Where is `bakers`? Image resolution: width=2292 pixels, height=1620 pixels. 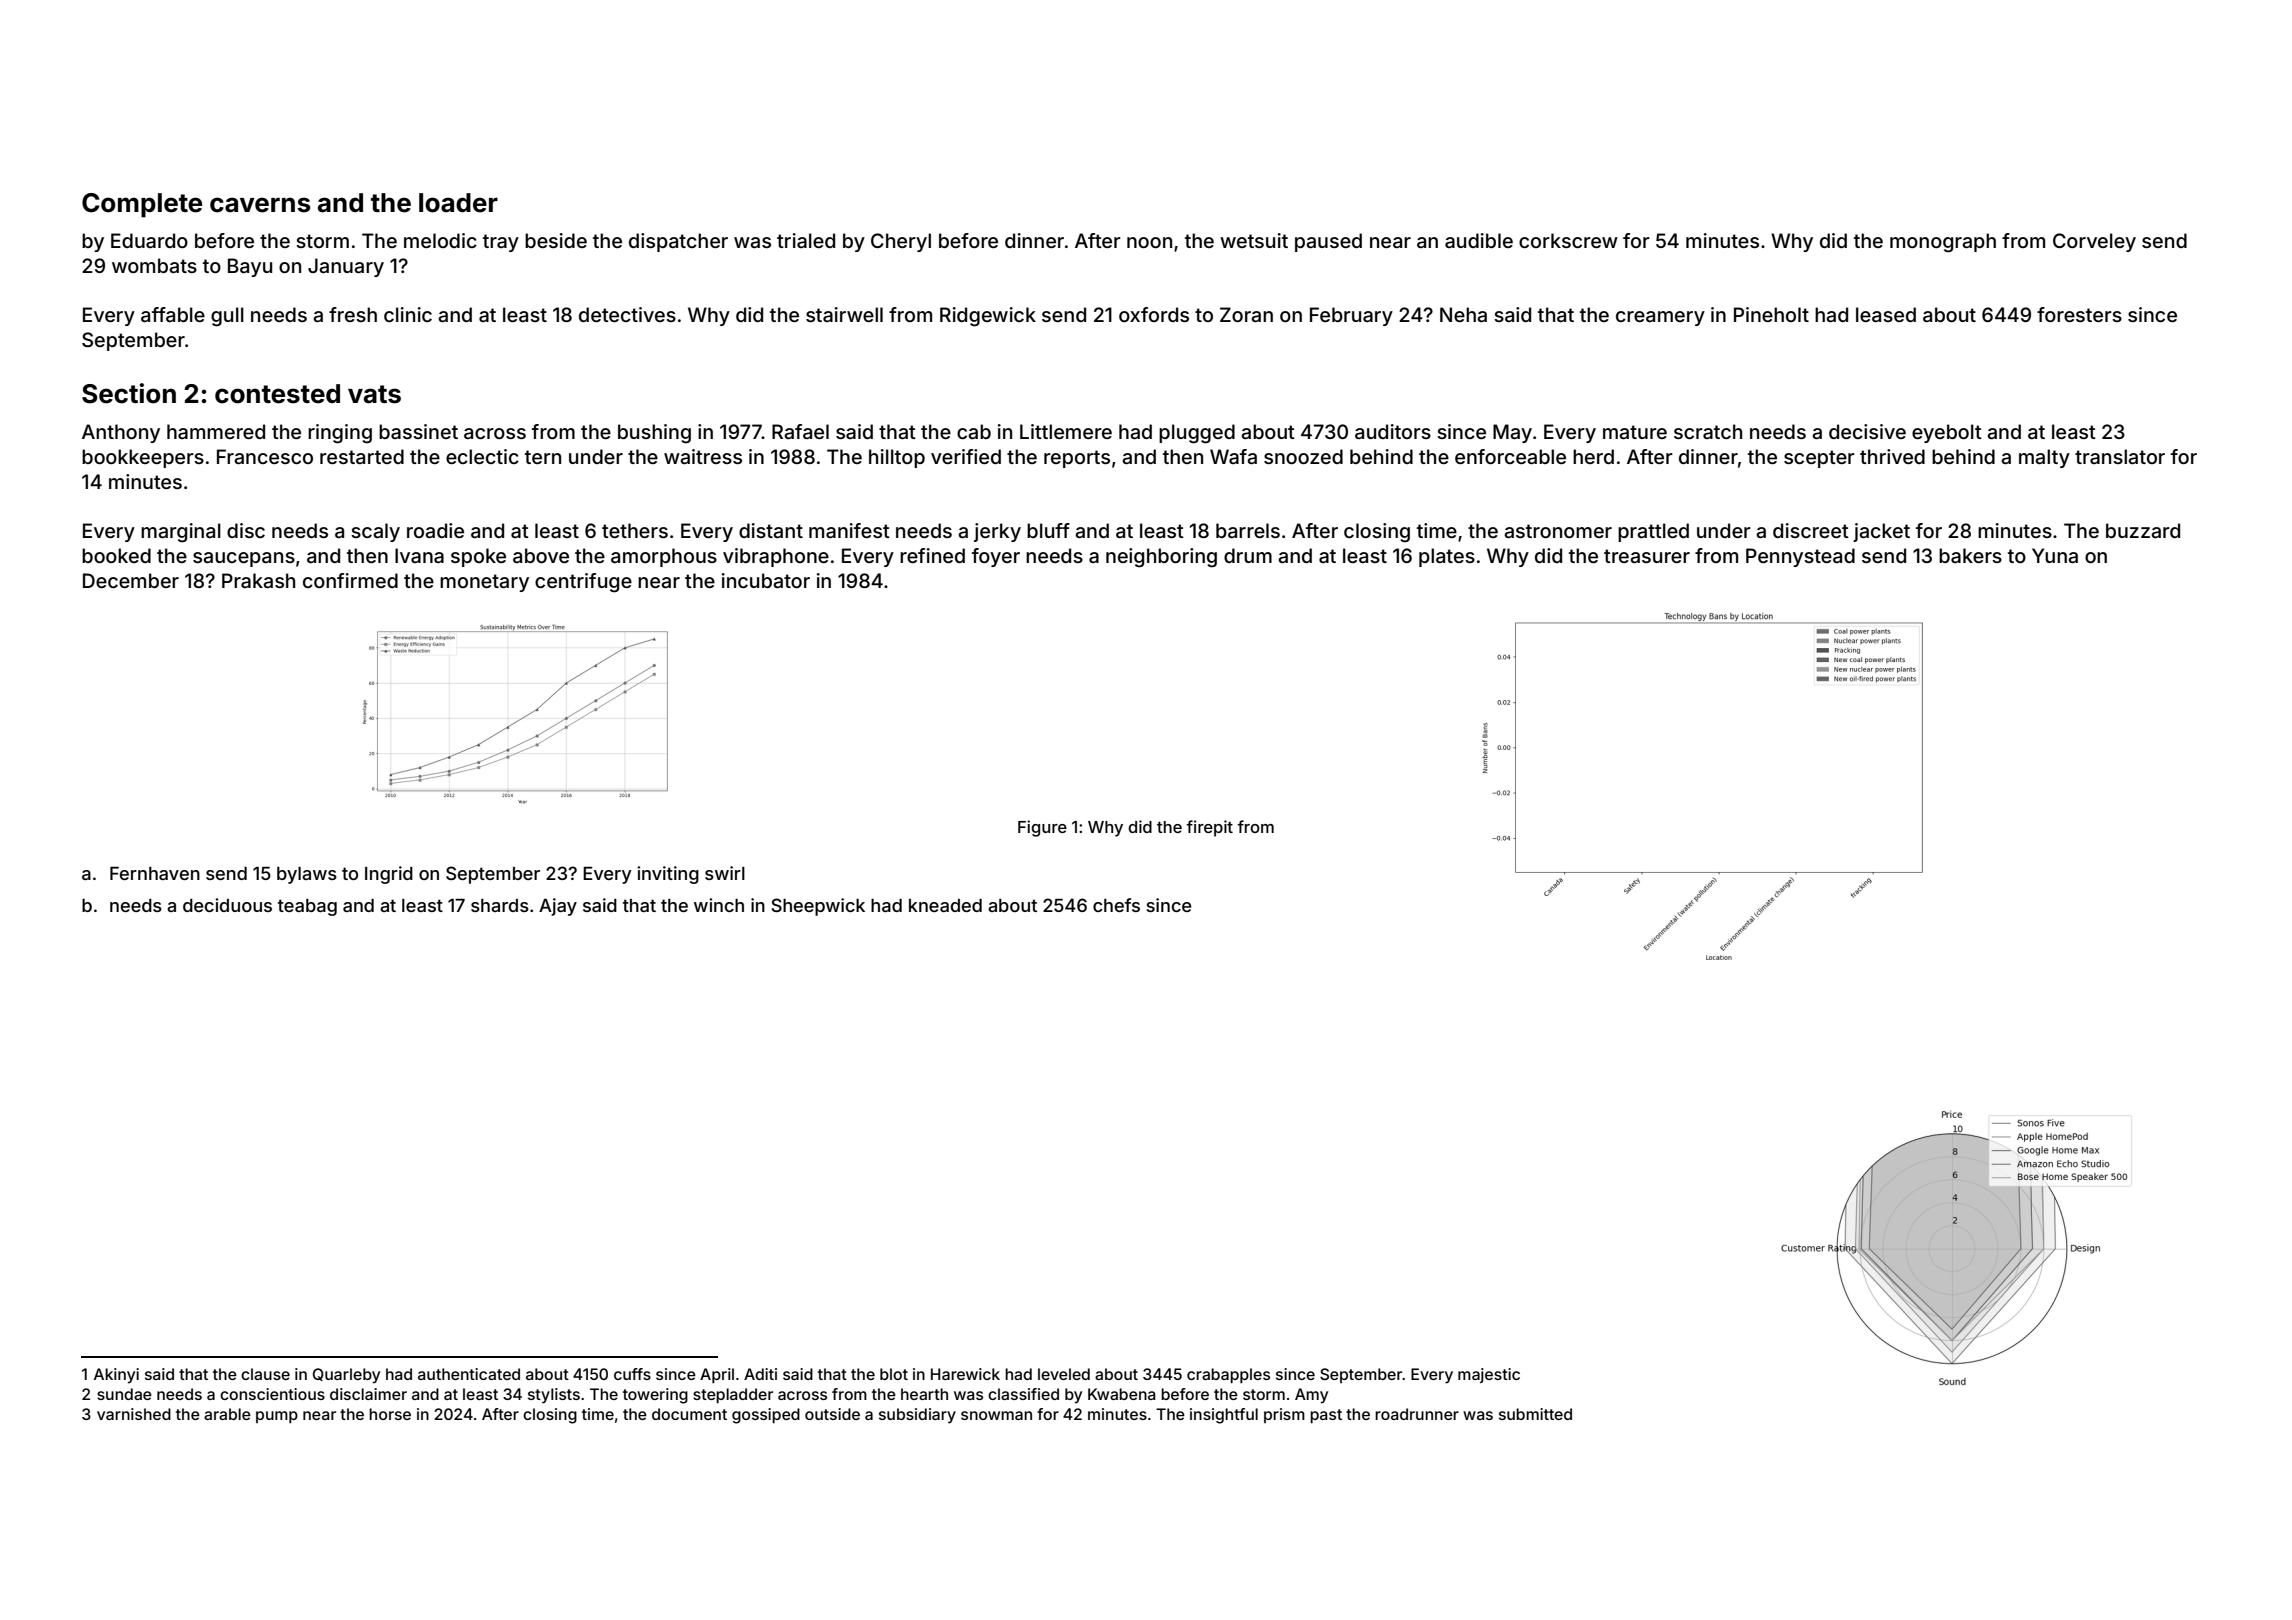 bakers is located at coordinates (1970, 555).
